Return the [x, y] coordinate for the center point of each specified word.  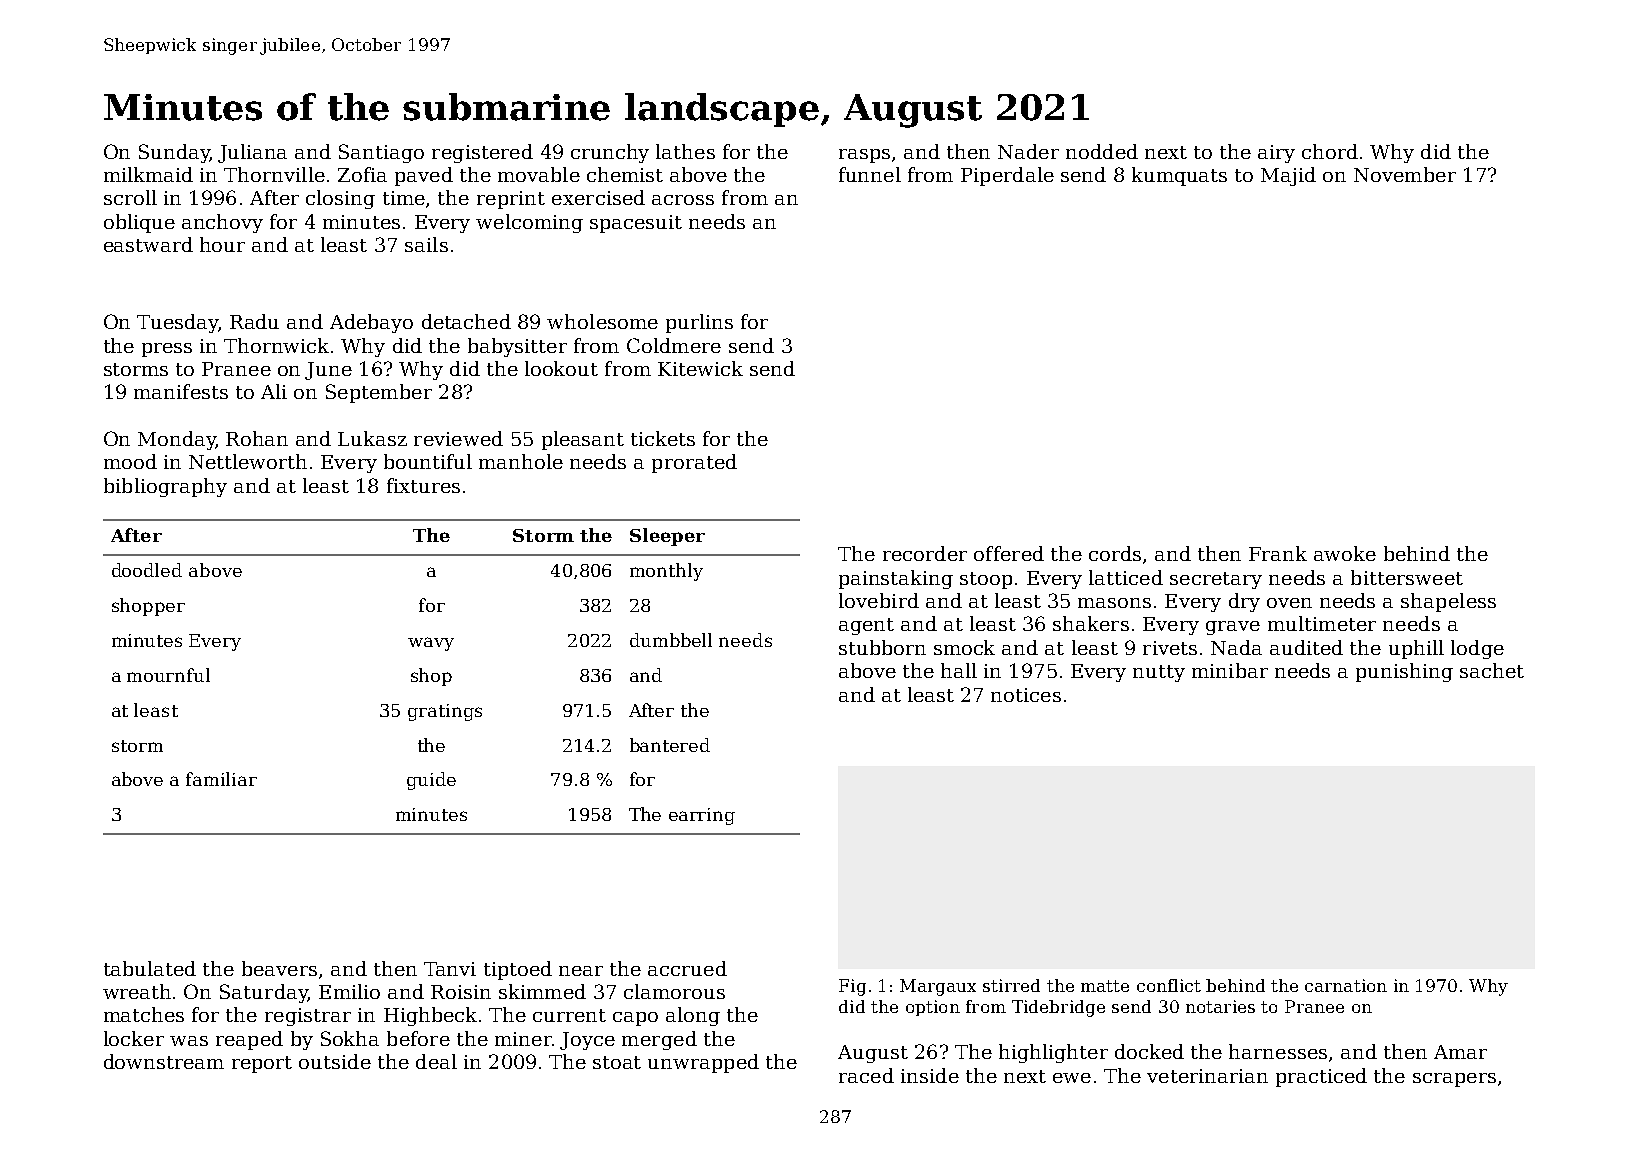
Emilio [349, 991]
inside [930, 1075]
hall [959, 670]
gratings [445, 712]
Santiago [381, 153]
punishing [1404, 672]
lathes [685, 151]
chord [1330, 151]
